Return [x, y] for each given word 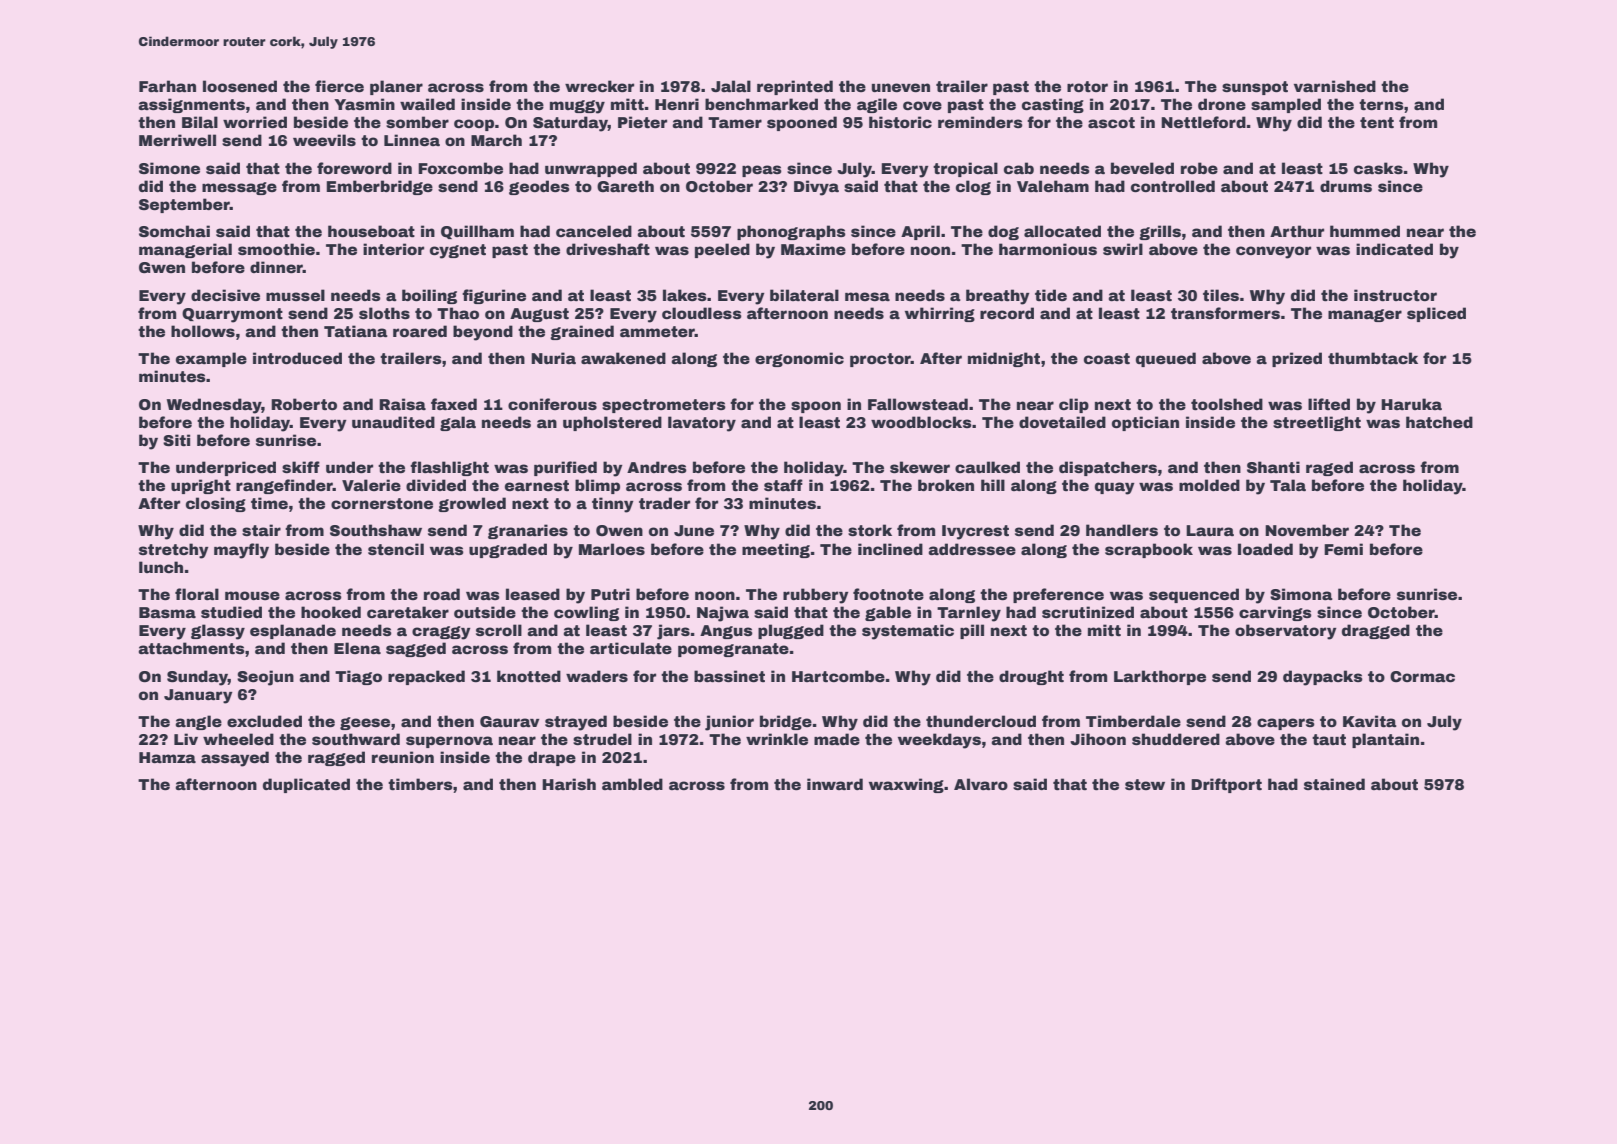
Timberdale [1133, 721]
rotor [1087, 87]
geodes [539, 187]
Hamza [167, 757]
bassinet [729, 676]
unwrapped [591, 169]
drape [552, 758]
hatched [1439, 422]
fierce [339, 86]
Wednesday [214, 406]
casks [1378, 168]
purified [565, 468]
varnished [1335, 86]
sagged [416, 649]
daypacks [1323, 678]
